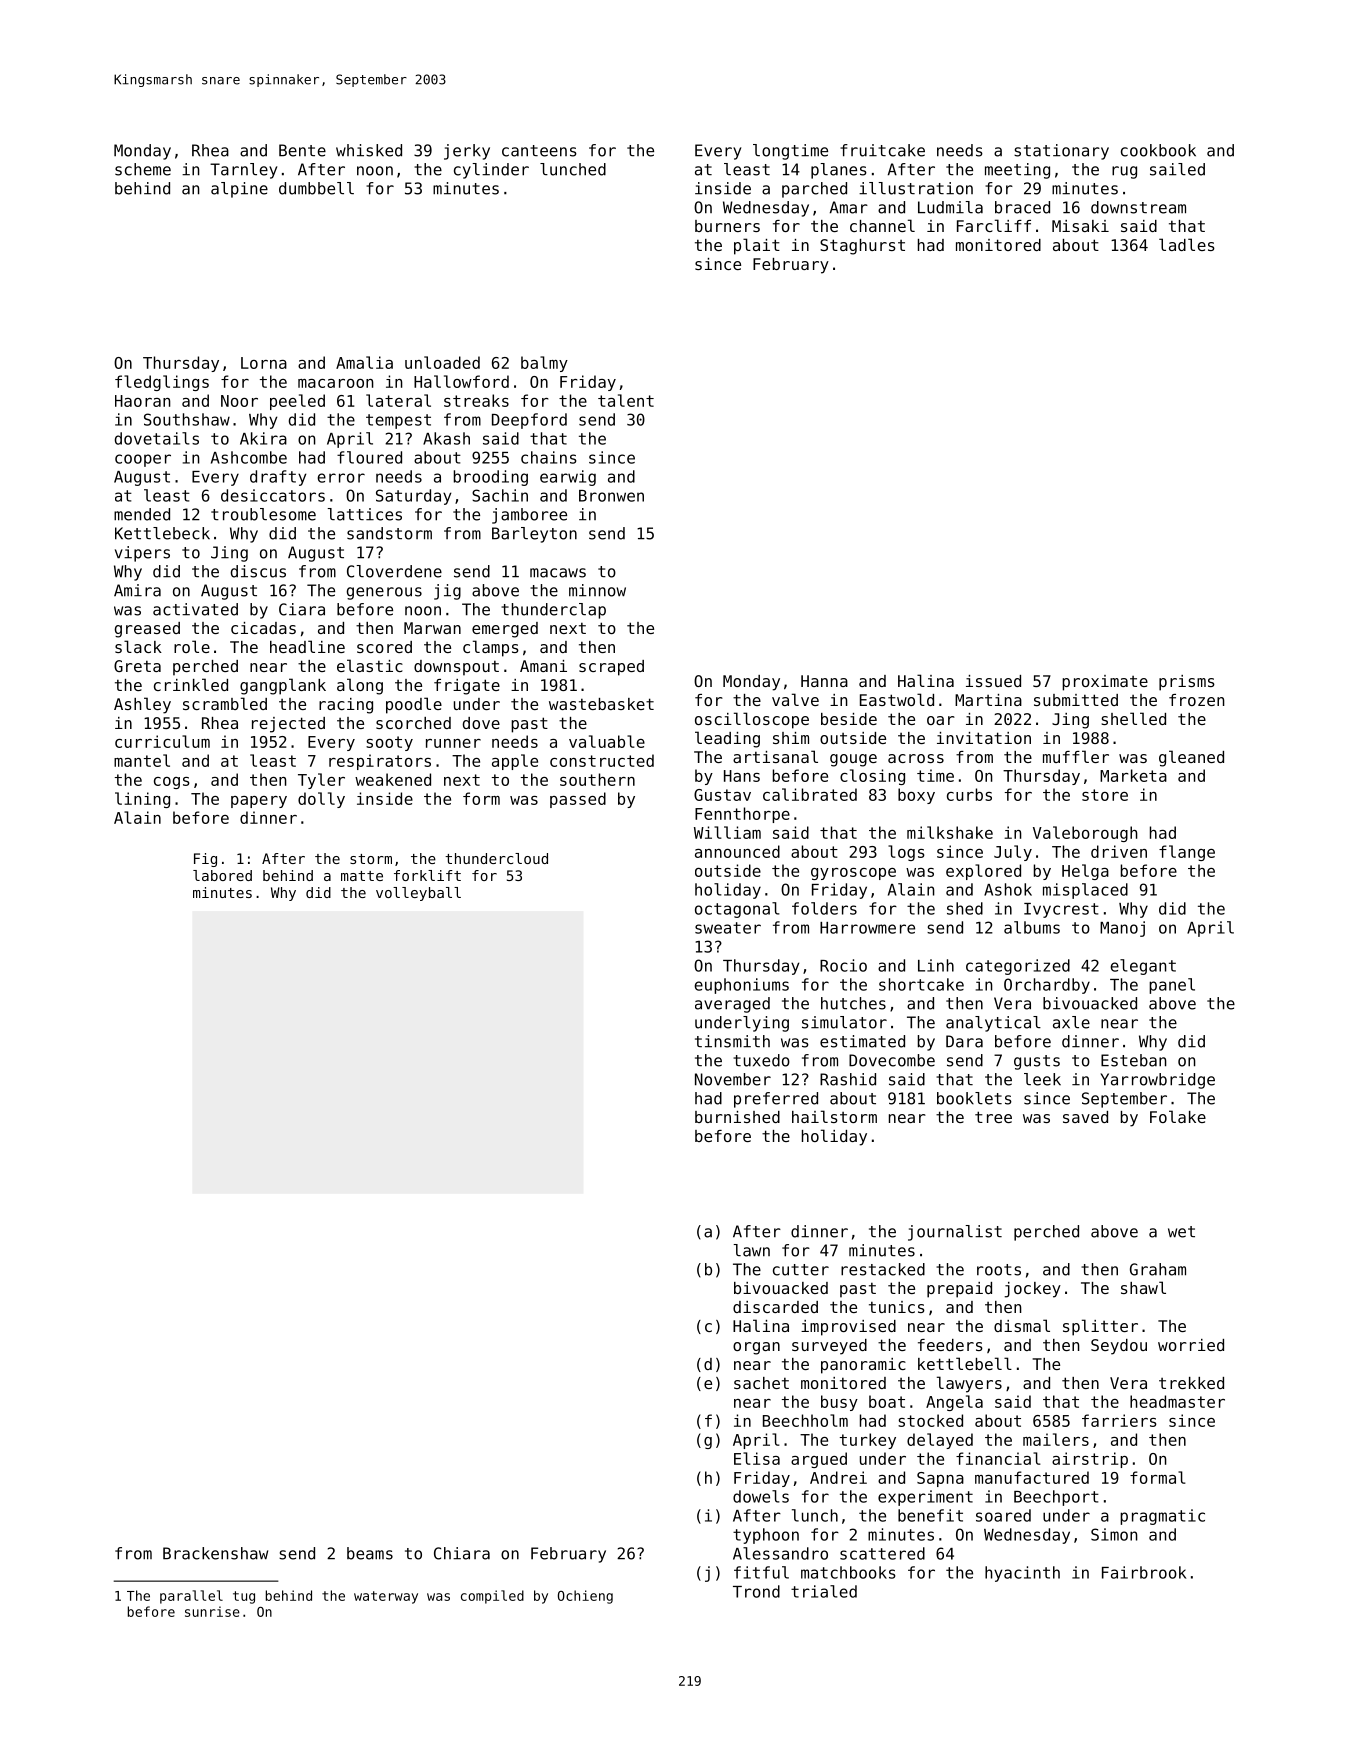  I want to click on ladles, so click(1187, 244).
